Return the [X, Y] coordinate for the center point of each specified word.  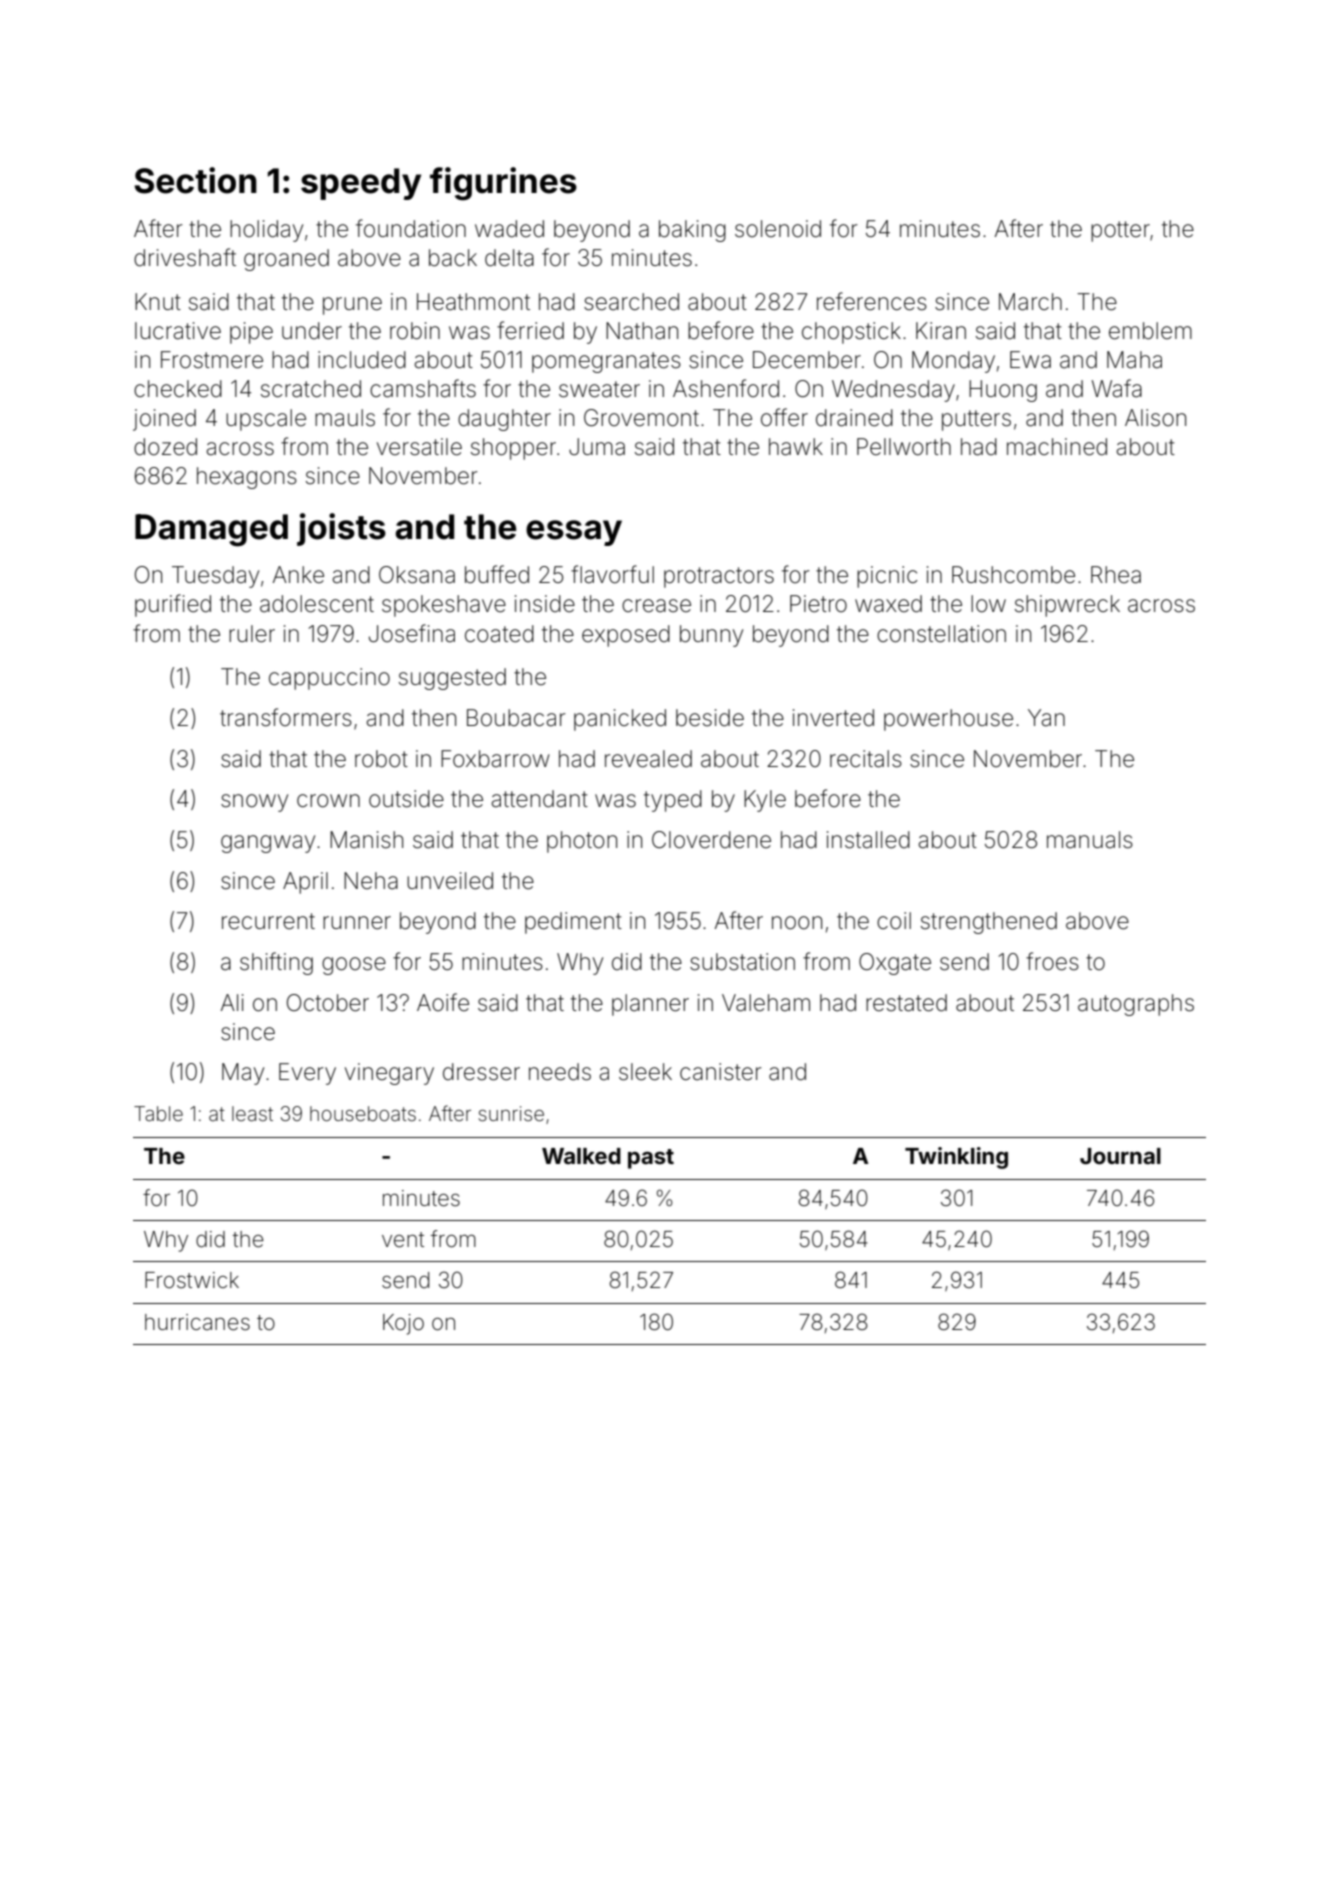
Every [307, 1074]
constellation [941, 634]
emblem [1150, 331]
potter [1120, 231]
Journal [1120, 1156]
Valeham [766, 1003]
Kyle [765, 801]
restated [906, 1003]
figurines [503, 184]
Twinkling [956, 1158]
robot [381, 759]
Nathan [642, 331]
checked [178, 389]
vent [403, 1240]
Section [195, 180]
